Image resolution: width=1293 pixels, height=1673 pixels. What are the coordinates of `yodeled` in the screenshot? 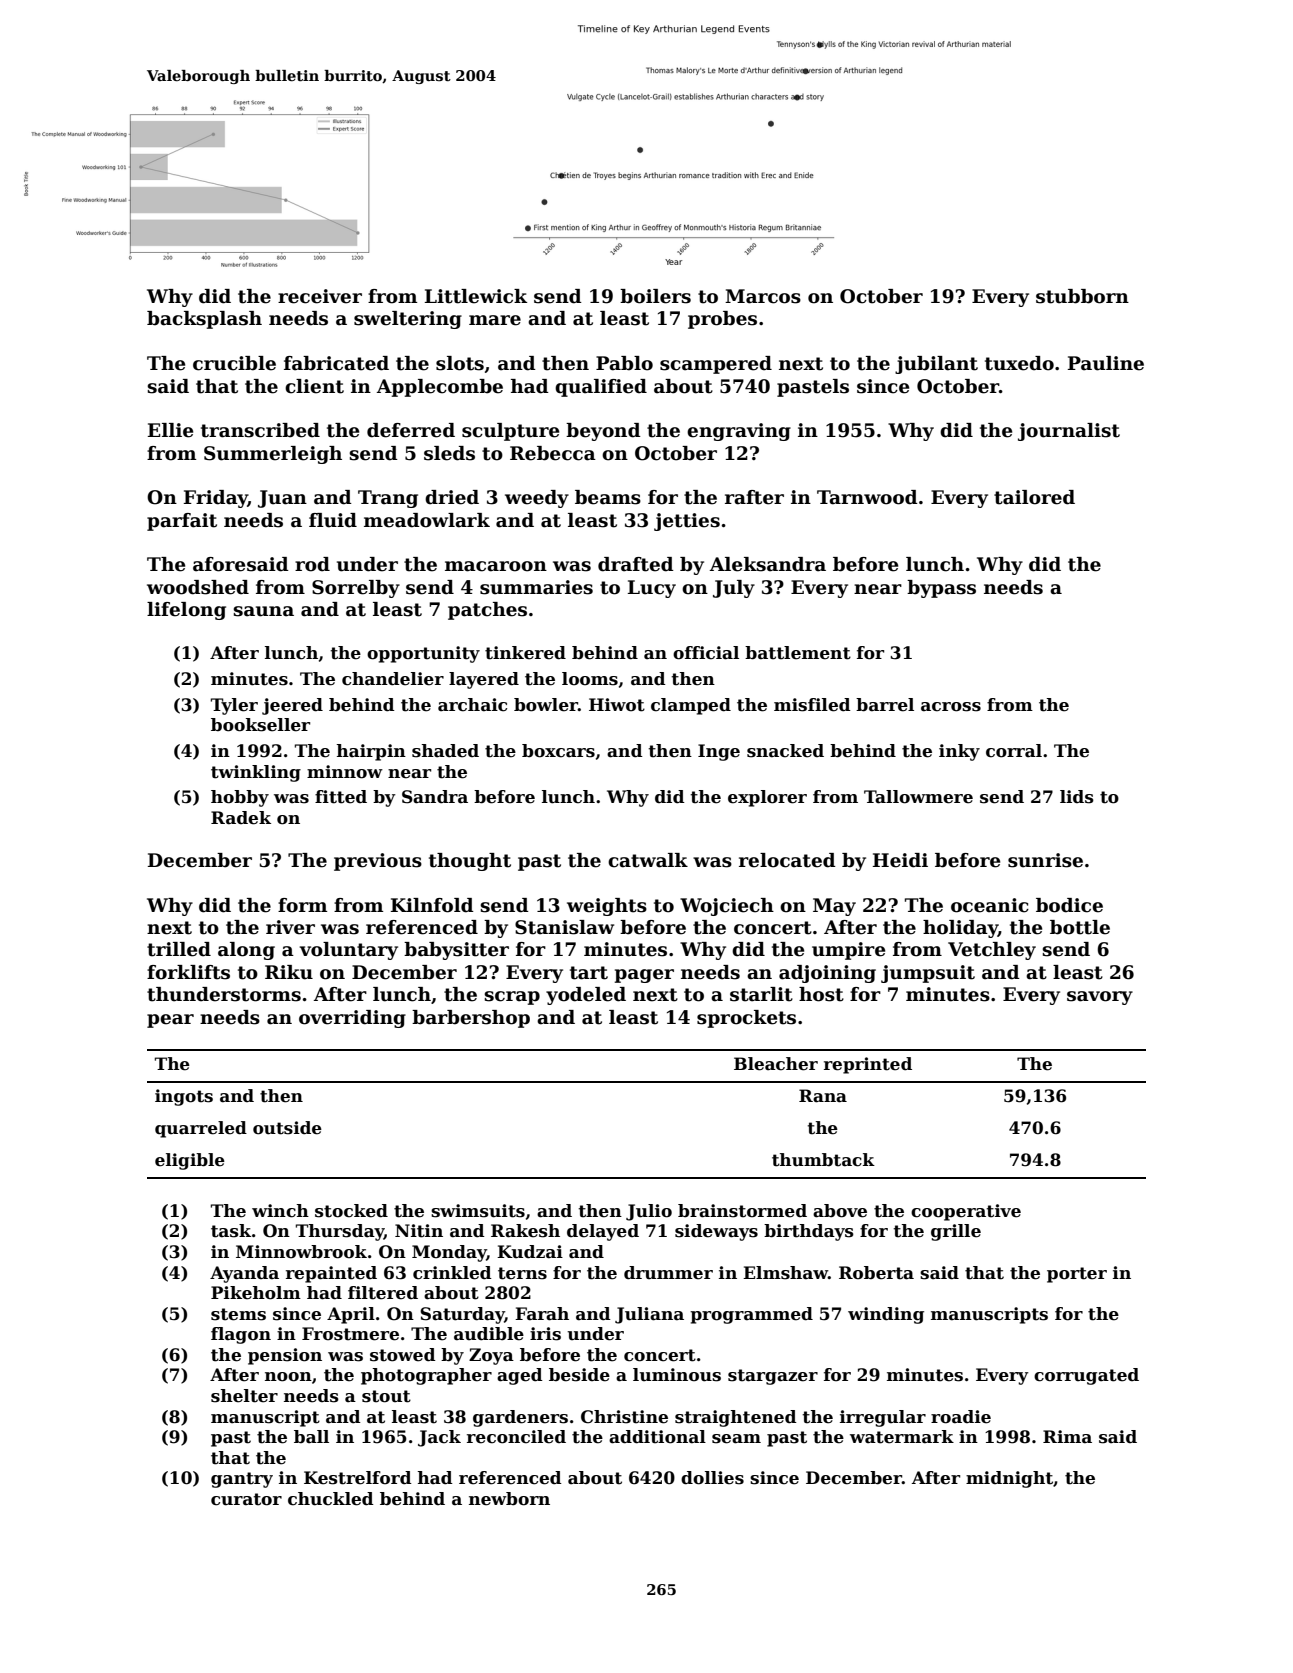 It's located at (586, 996).
